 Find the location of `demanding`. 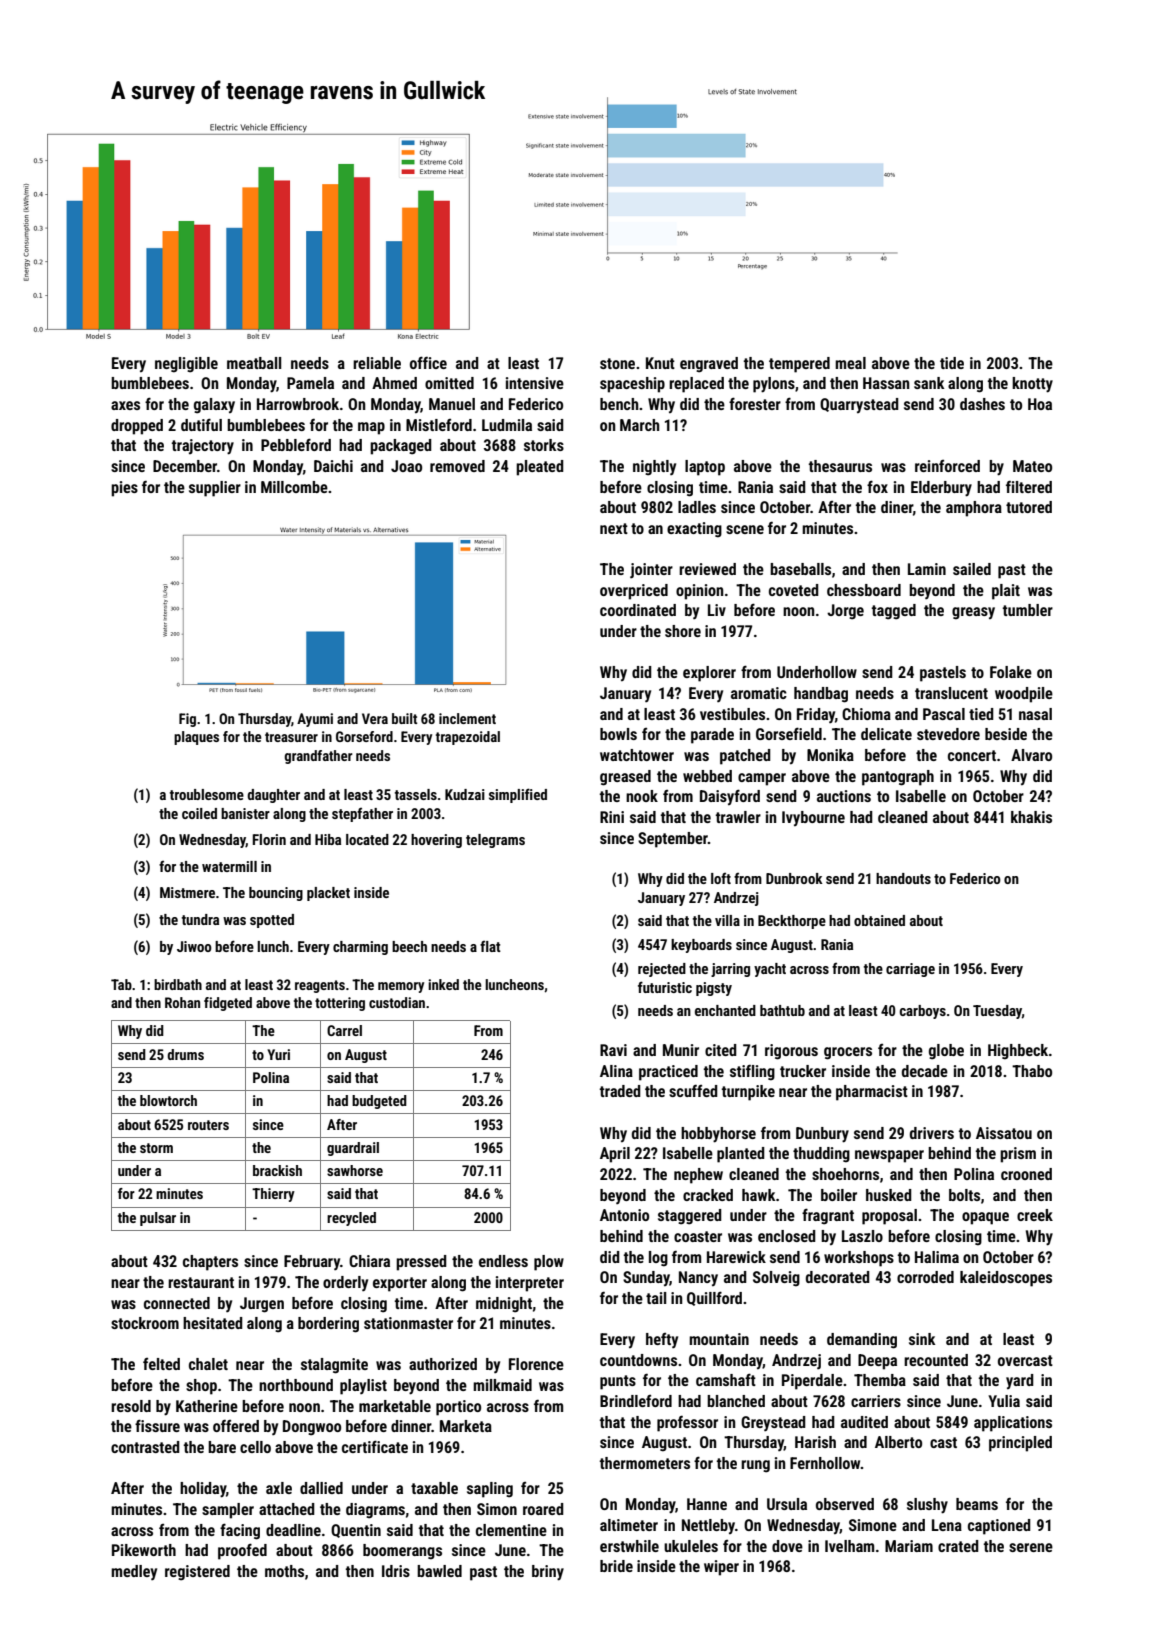

demanding is located at coordinates (862, 1341).
